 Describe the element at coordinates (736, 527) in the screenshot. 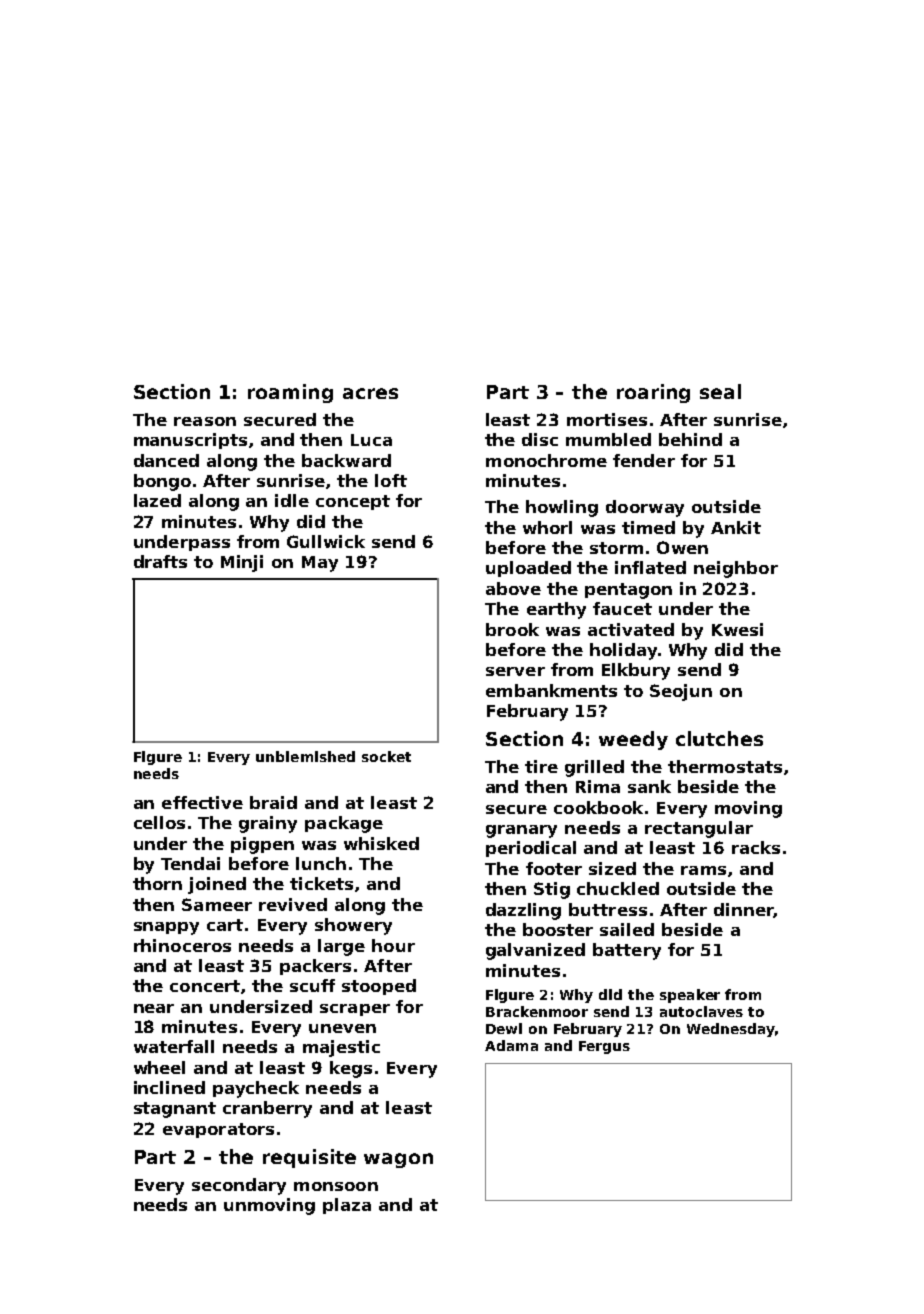

I see `Ankit` at that location.
